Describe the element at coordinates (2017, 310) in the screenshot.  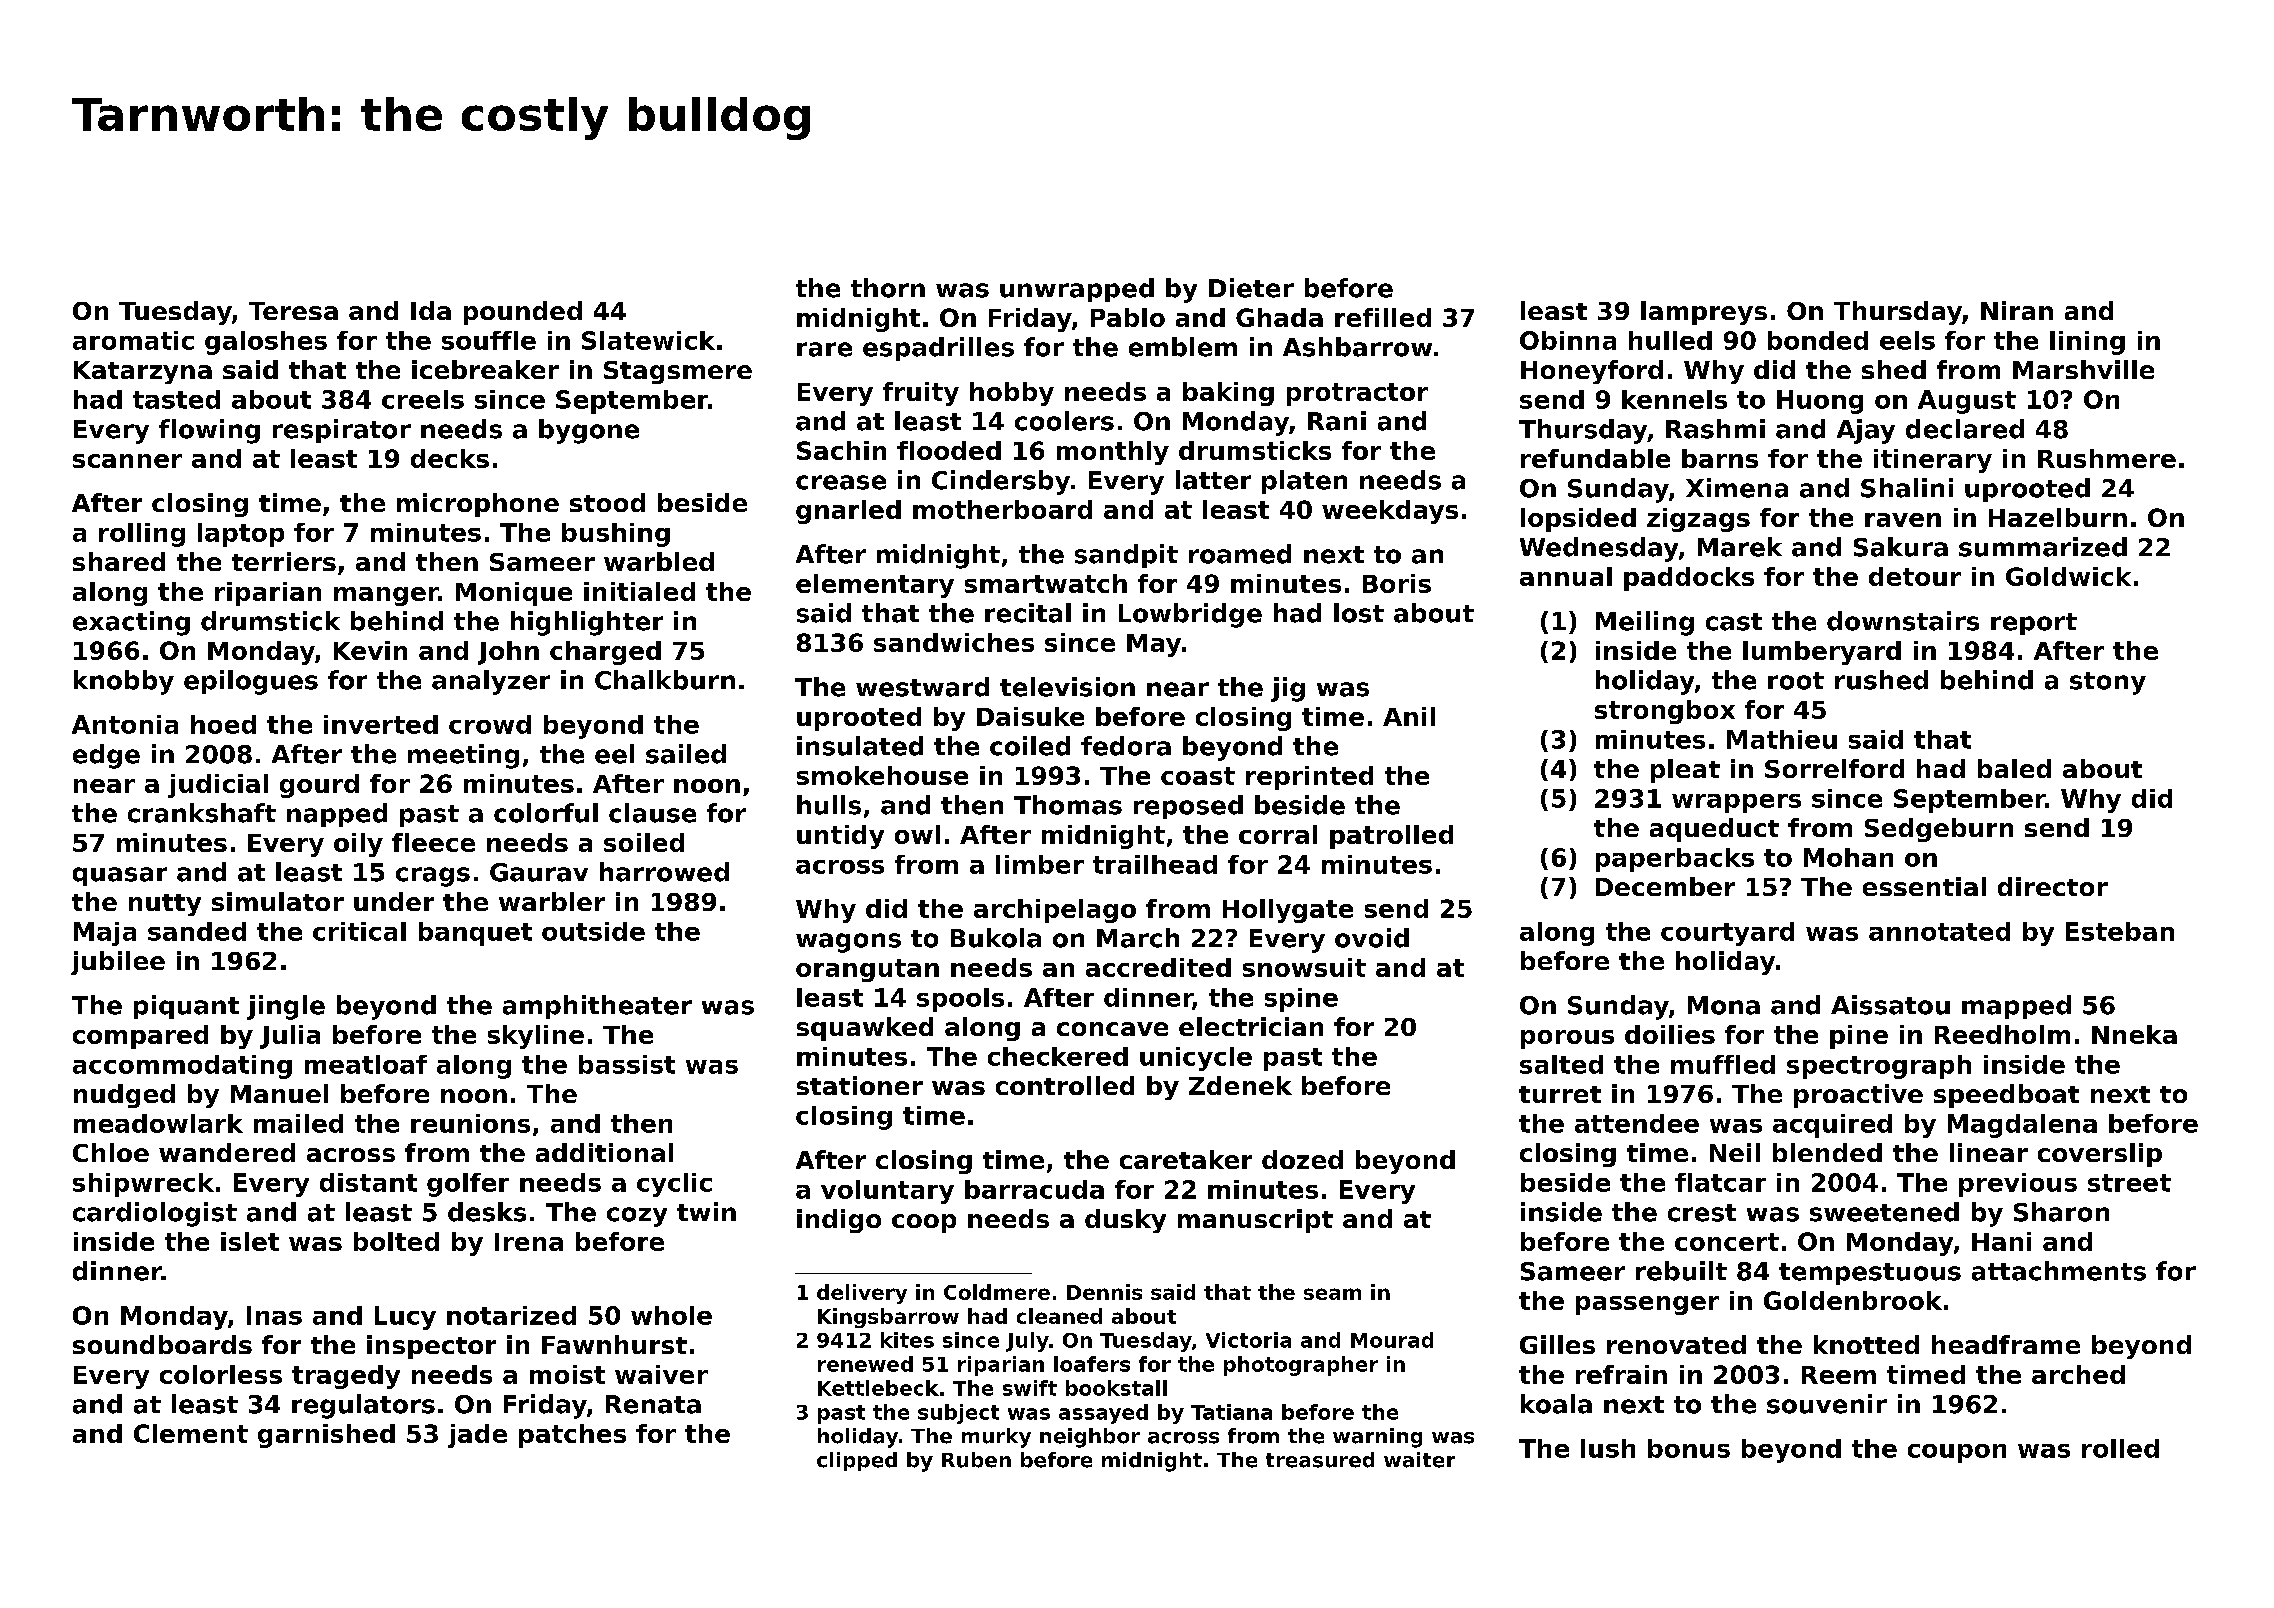
I see `Niran` at that location.
